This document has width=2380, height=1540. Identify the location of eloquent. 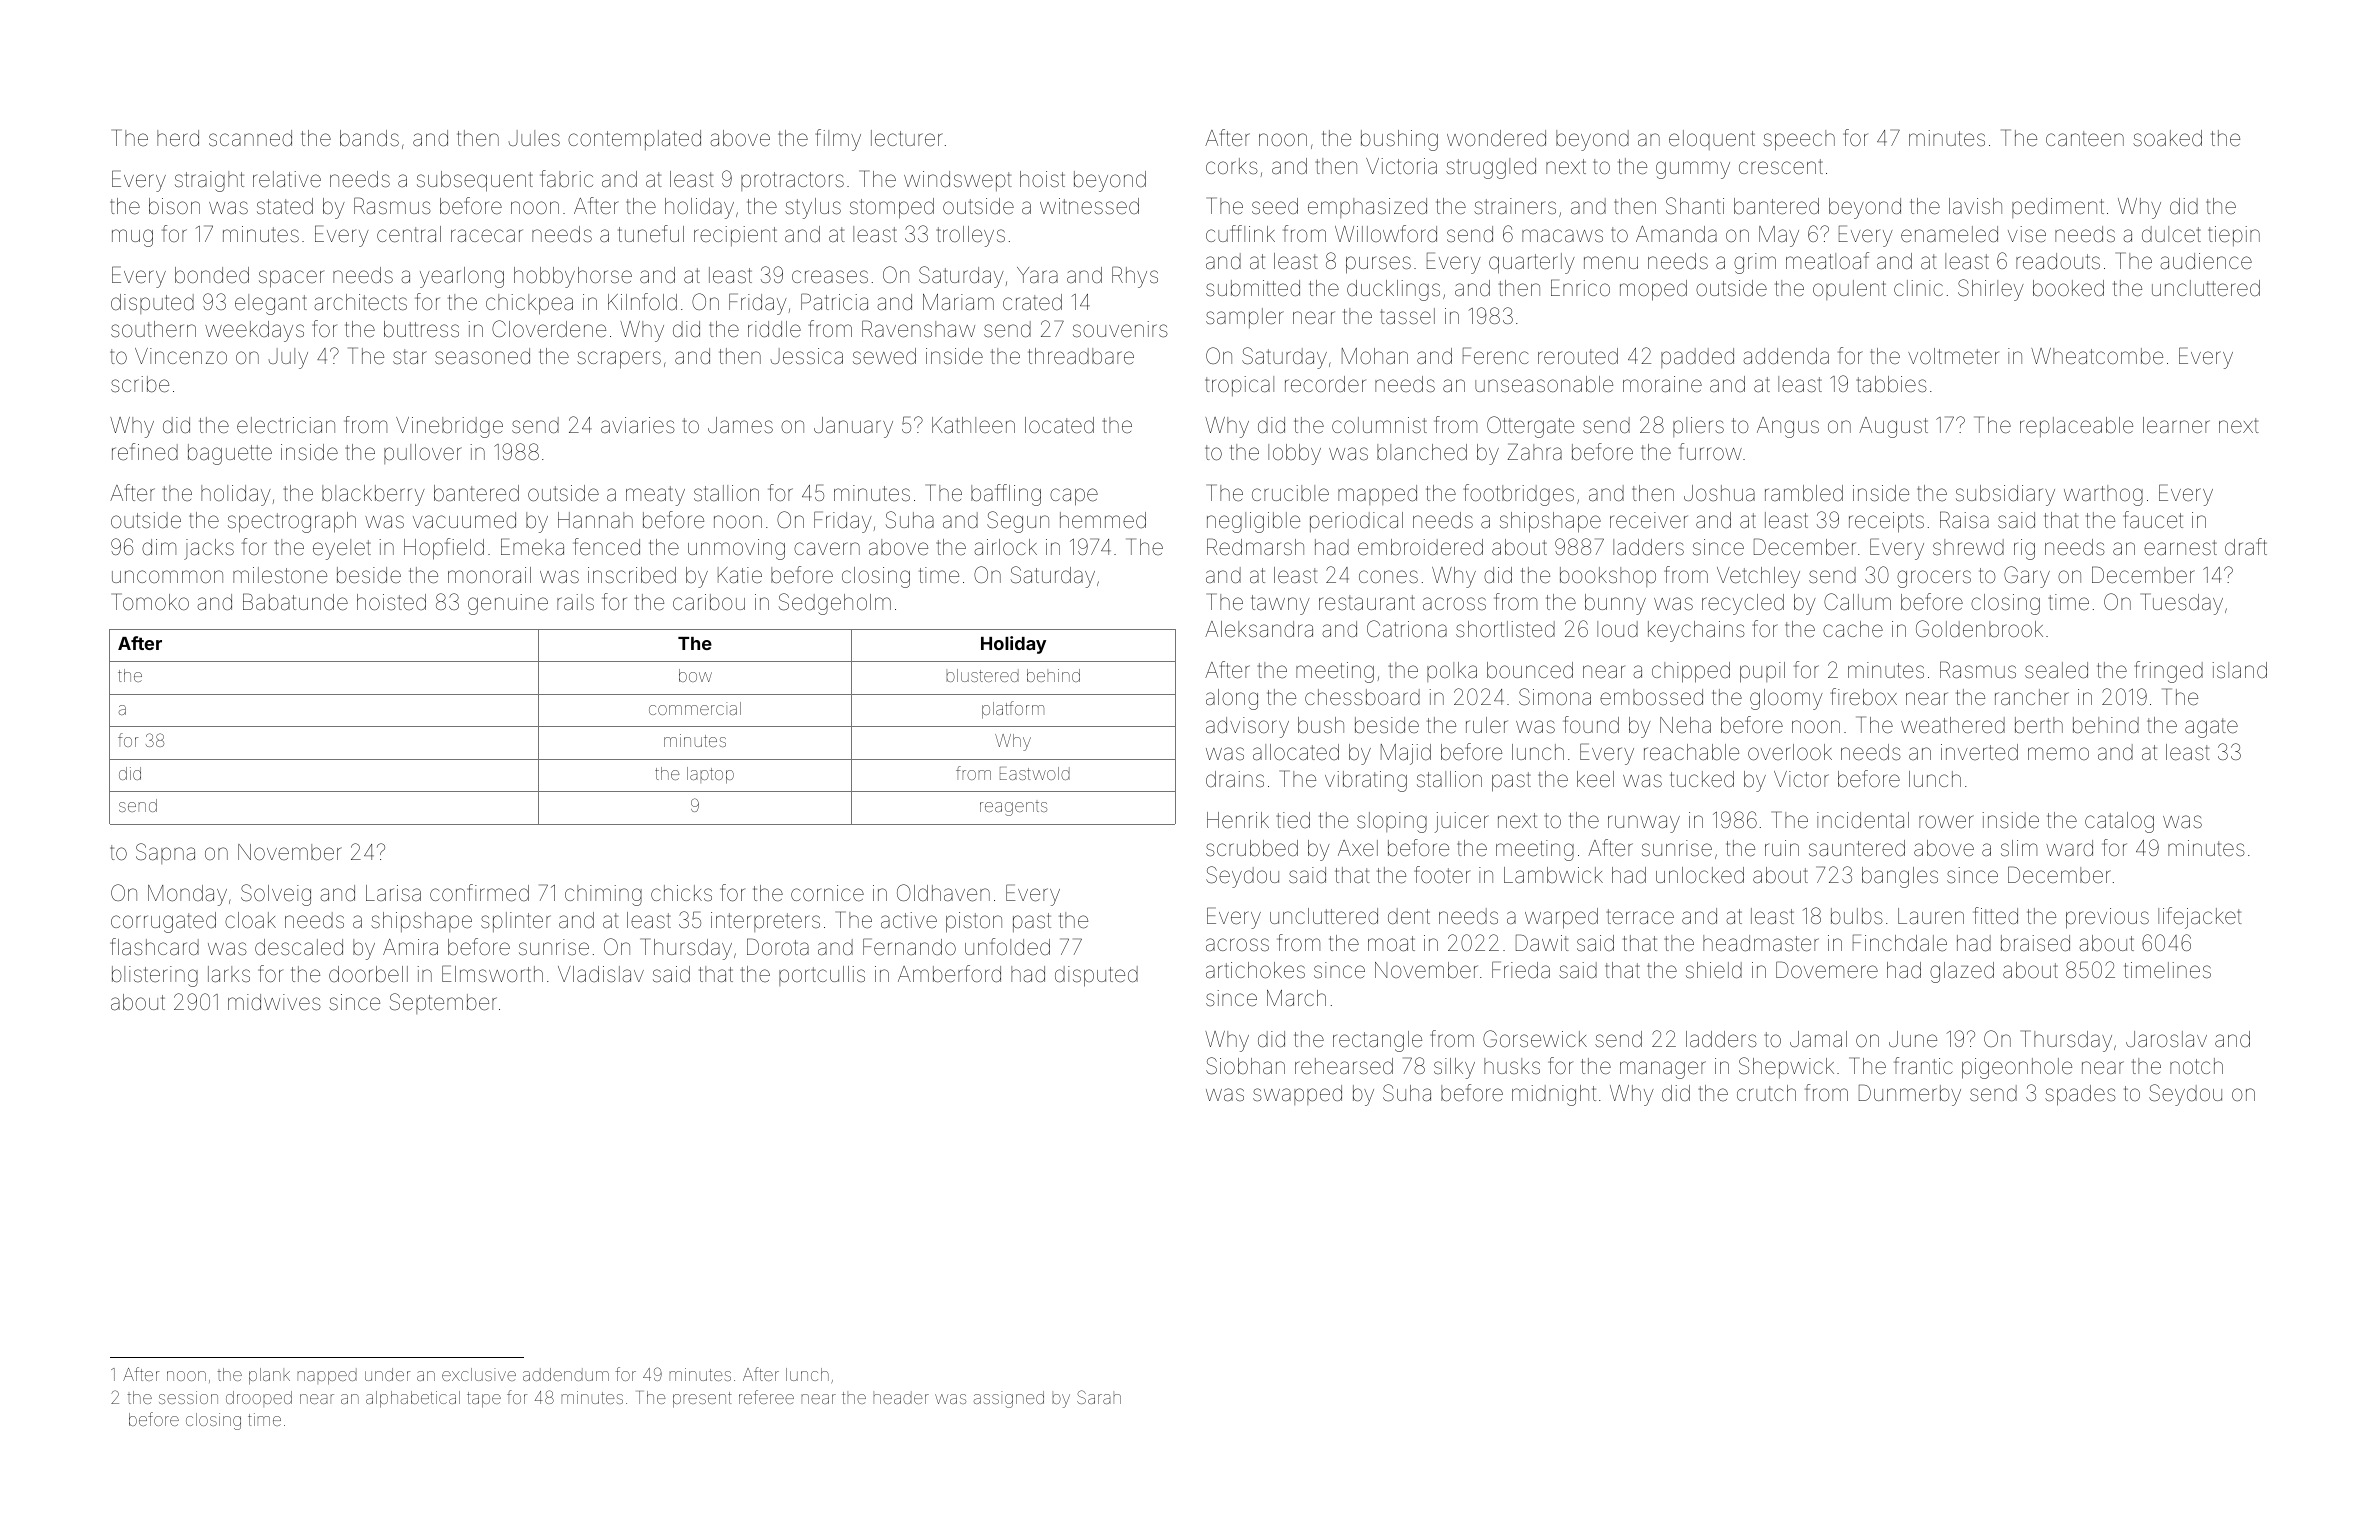
(1712, 140).
